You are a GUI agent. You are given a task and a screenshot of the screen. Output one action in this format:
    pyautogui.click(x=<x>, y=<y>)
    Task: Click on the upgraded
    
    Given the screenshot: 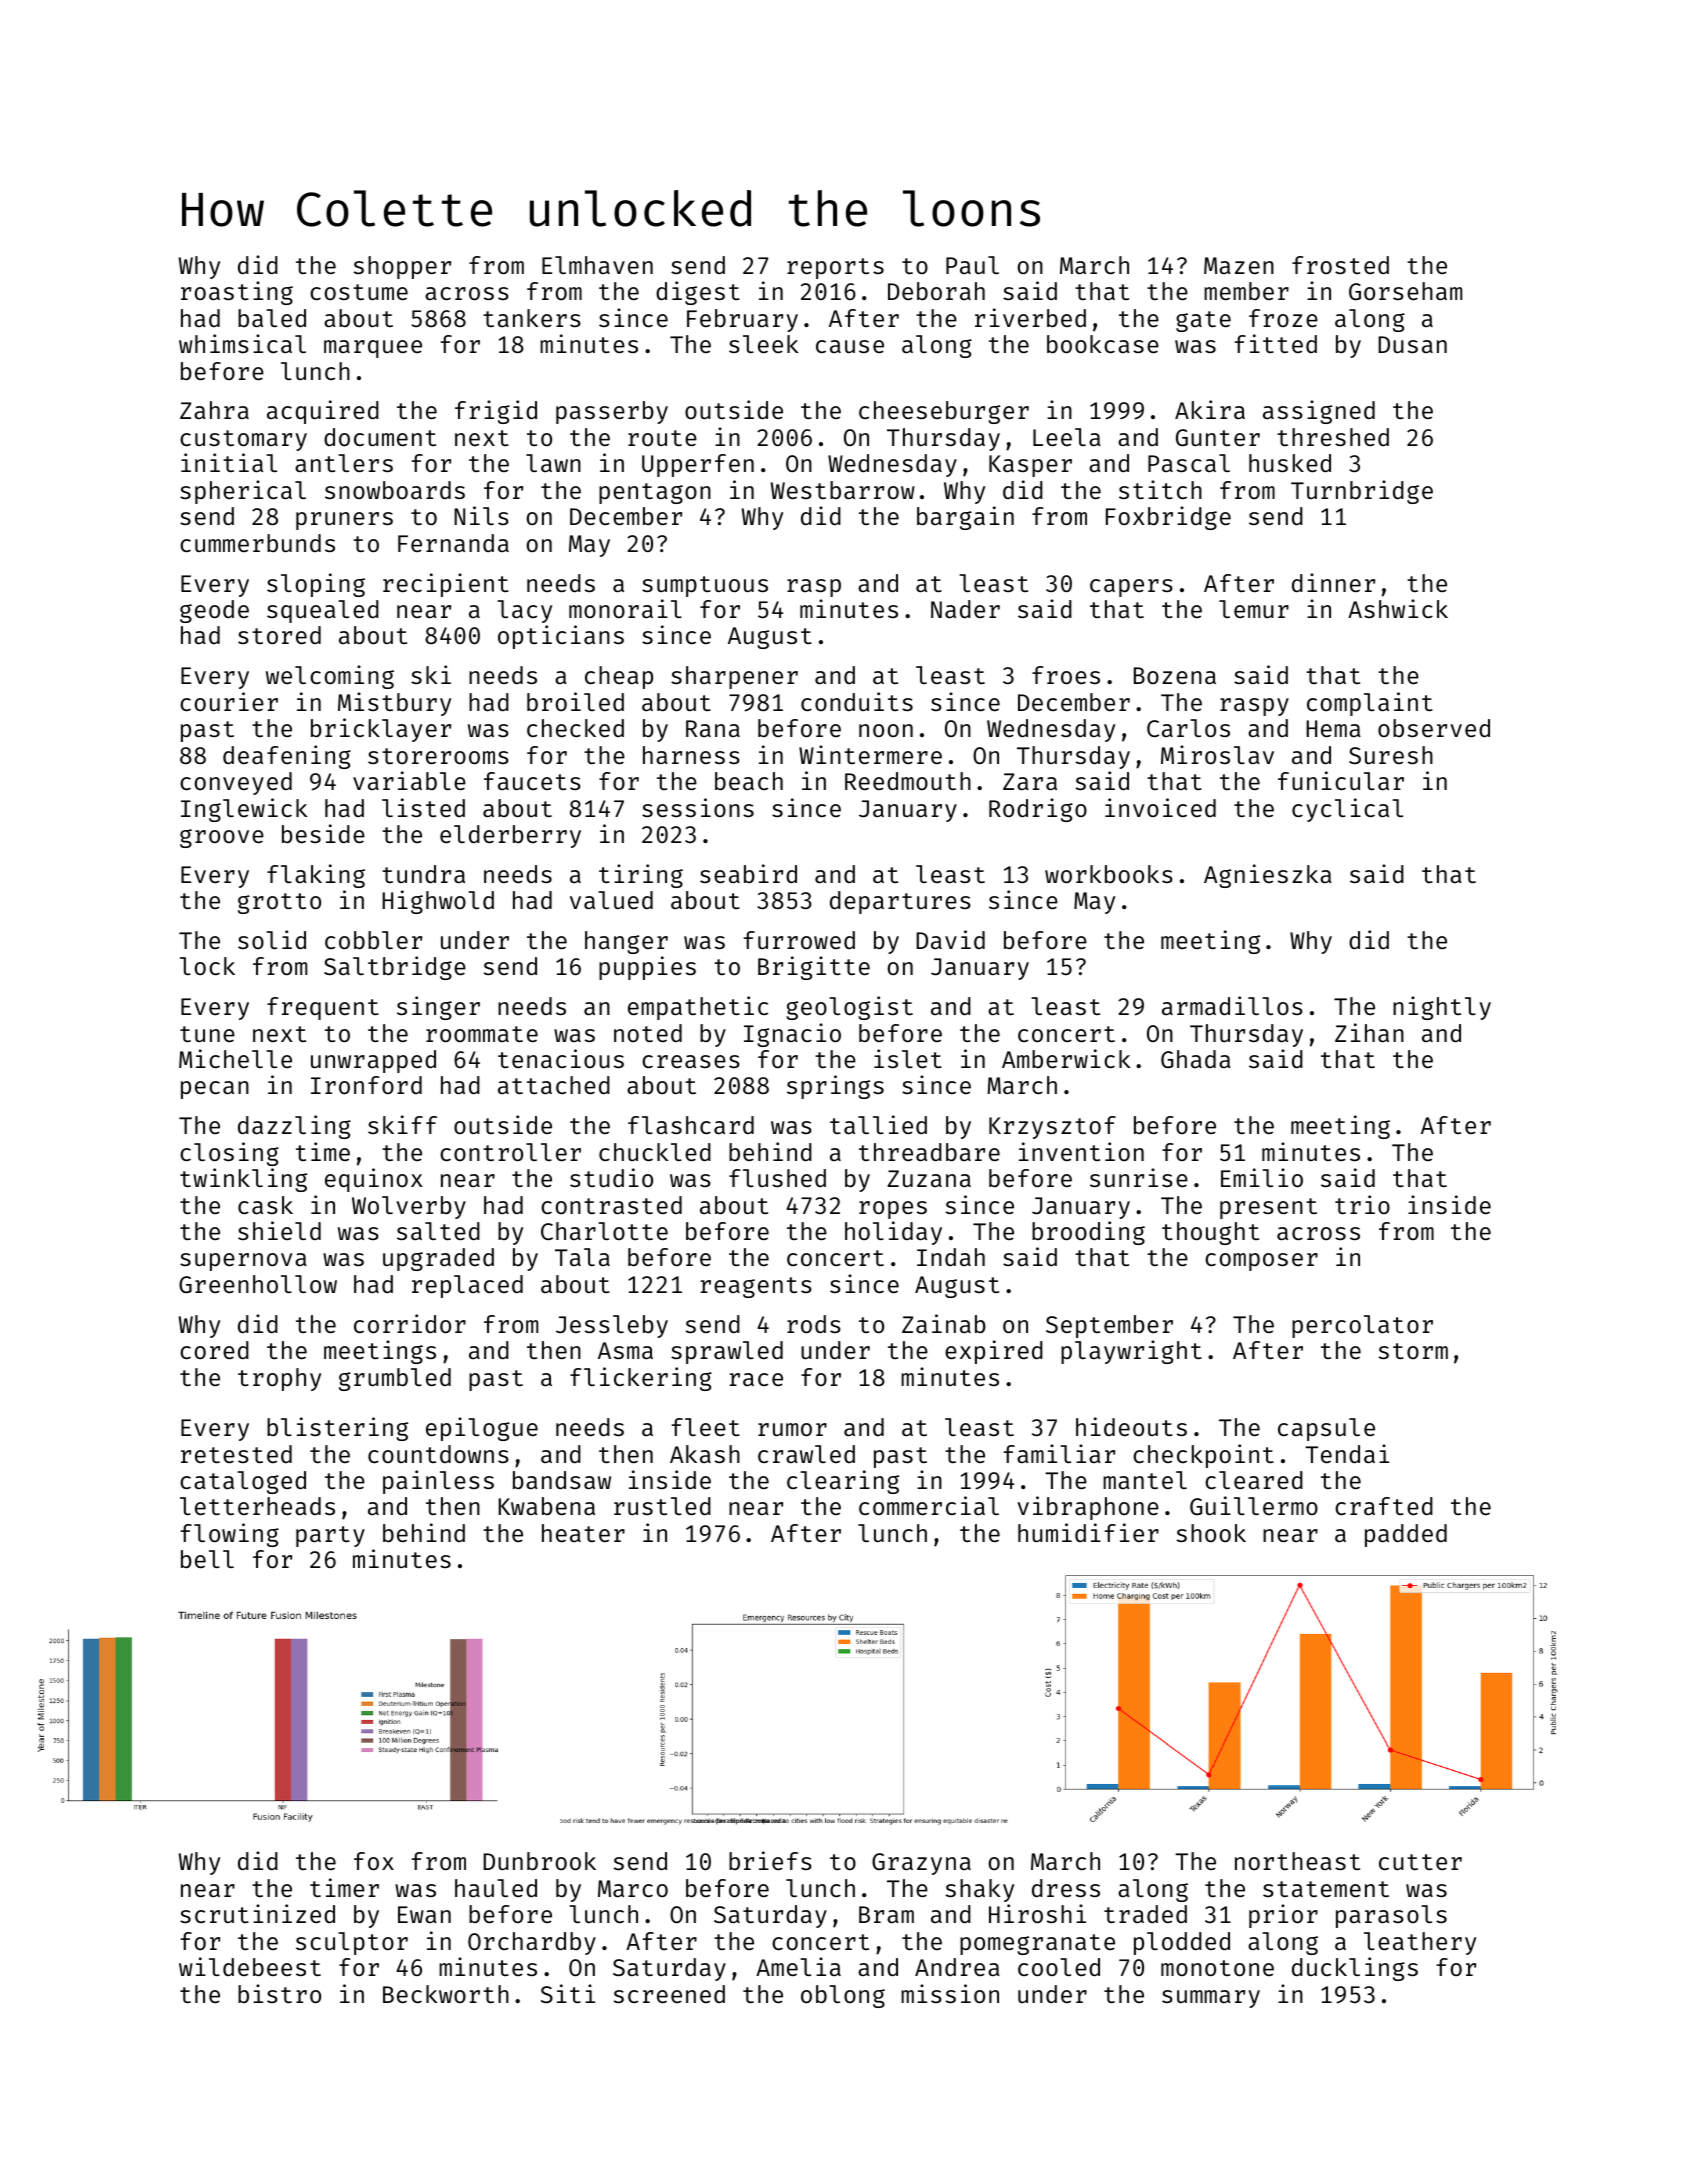 What is the action you would take?
    pyautogui.click(x=438, y=1259)
